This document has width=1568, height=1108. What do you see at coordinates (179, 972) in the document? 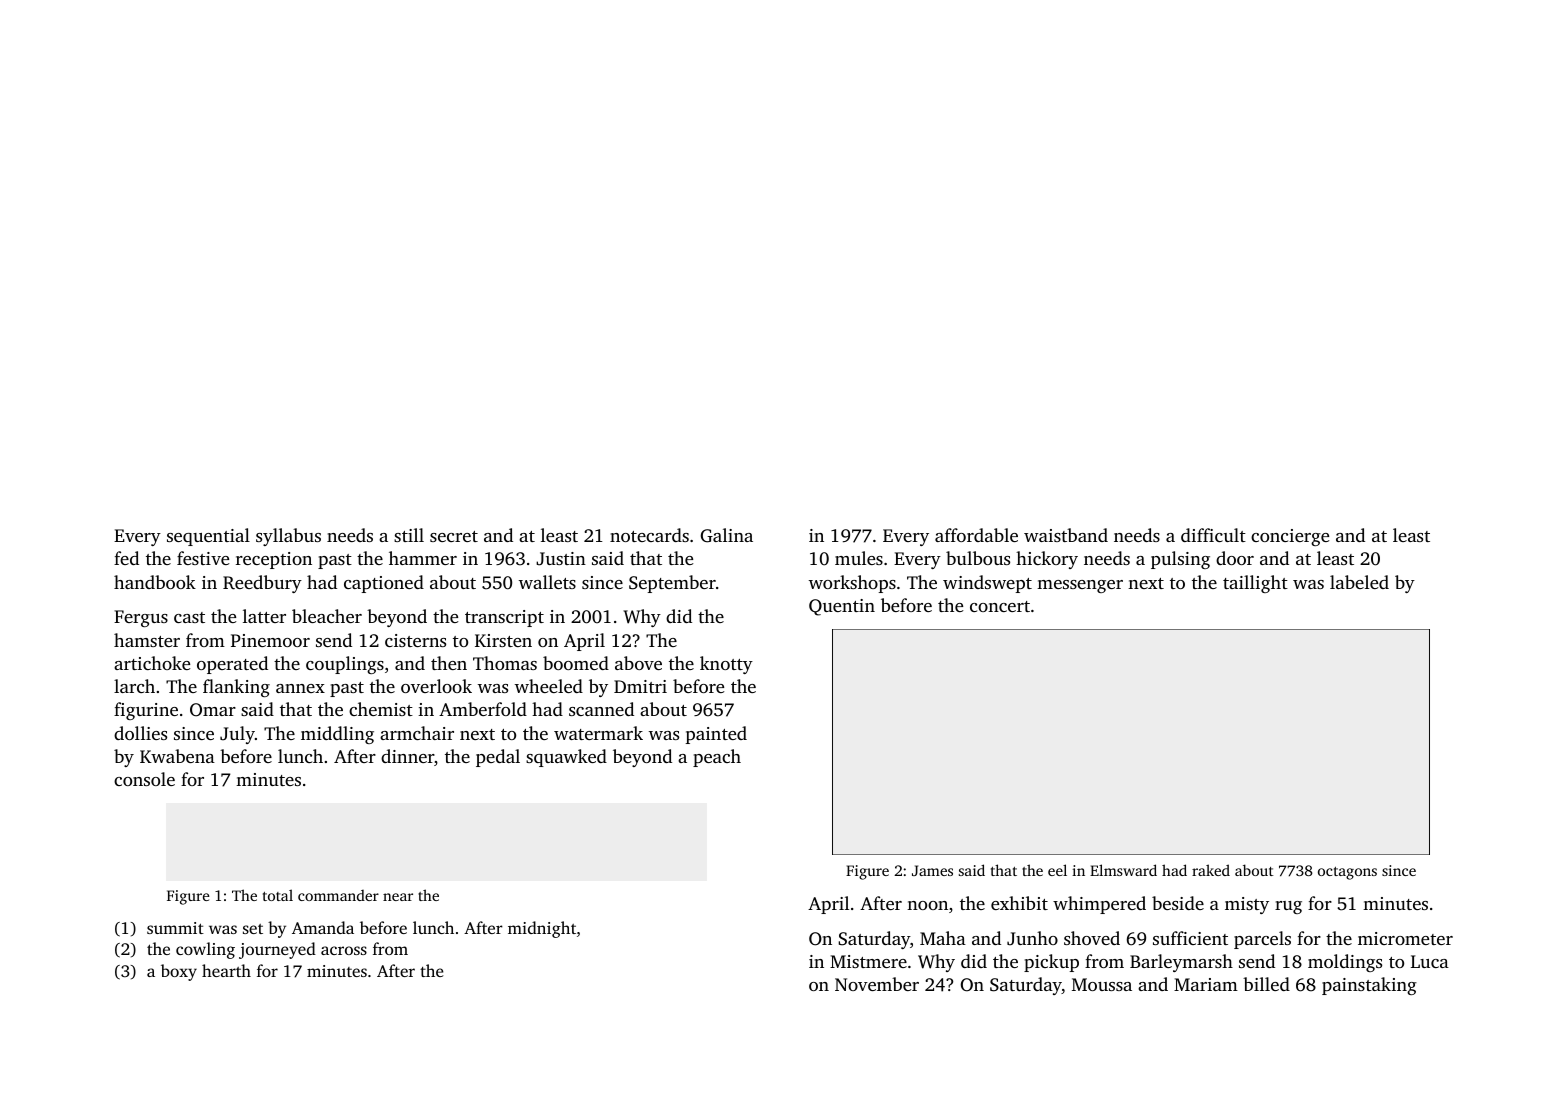
I see `boxy` at bounding box center [179, 972].
